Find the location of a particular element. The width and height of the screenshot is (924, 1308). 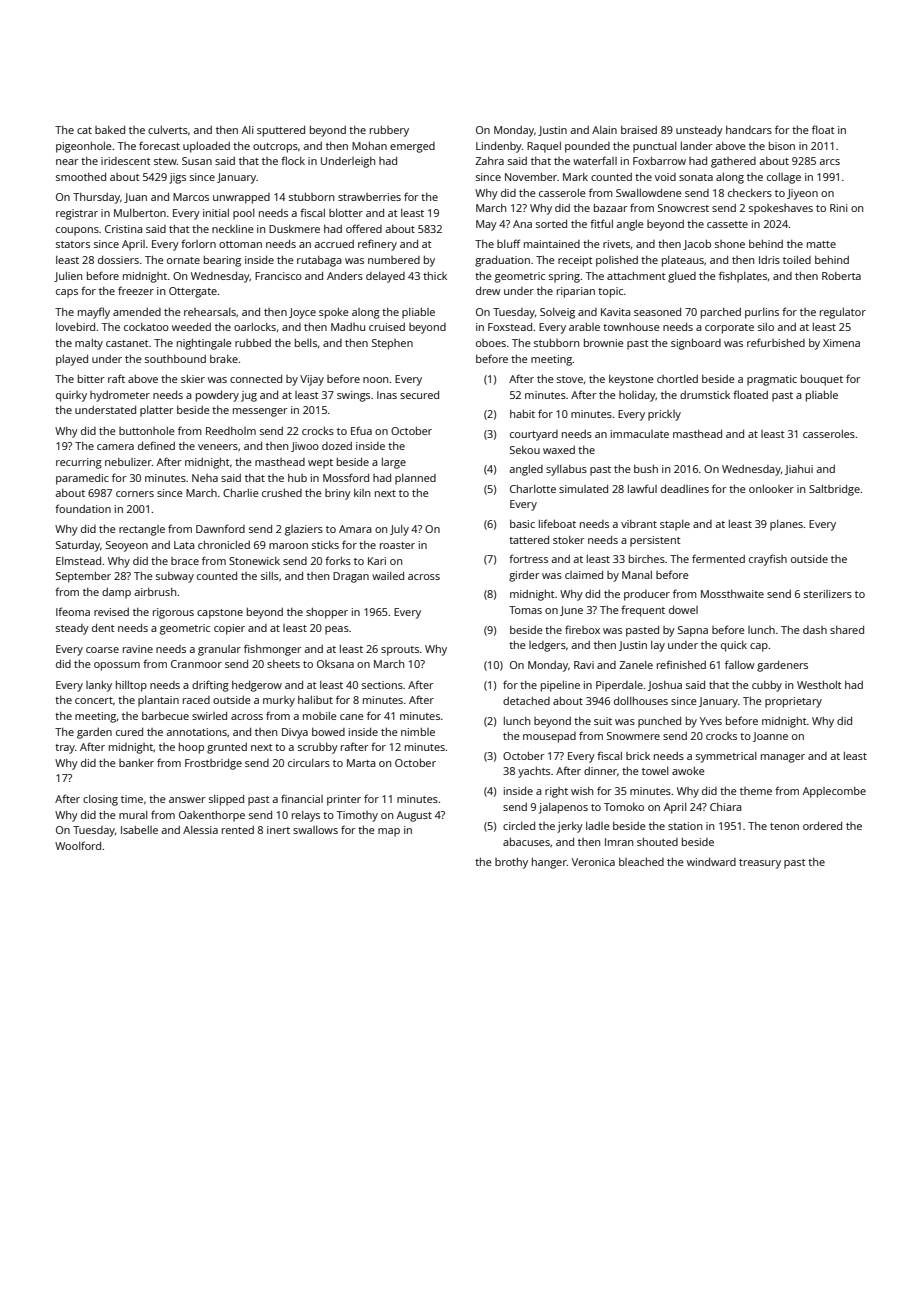

mayfly is located at coordinates (94, 313).
